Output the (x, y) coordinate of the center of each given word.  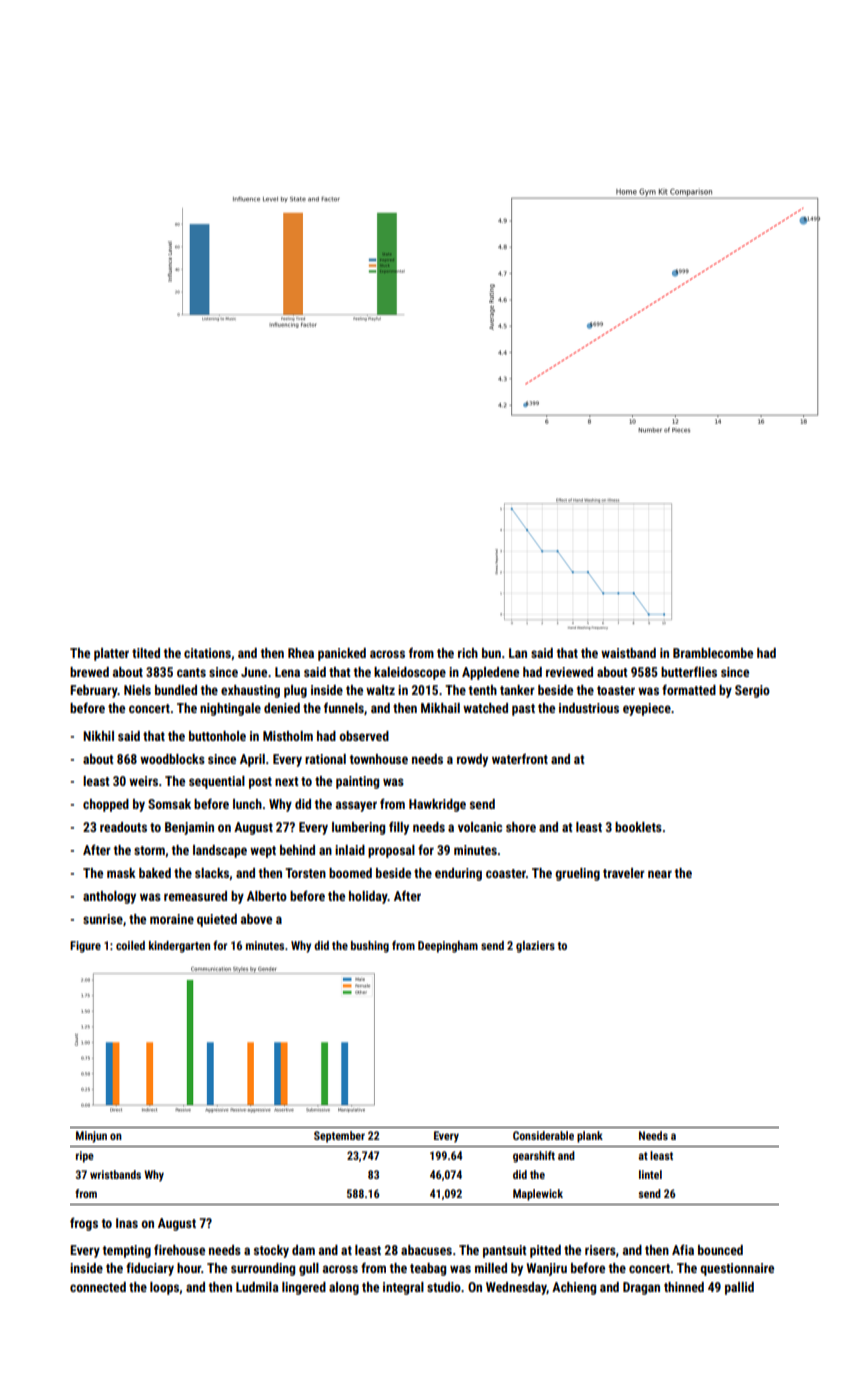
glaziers (535, 947)
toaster (616, 690)
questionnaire (737, 1269)
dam (303, 1250)
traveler (624, 873)
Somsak (169, 804)
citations (207, 653)
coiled (130, 945)
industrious (589, 708)
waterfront (520, 758)
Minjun (91, 1137)
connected (98, 1287)
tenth (482, 690)
